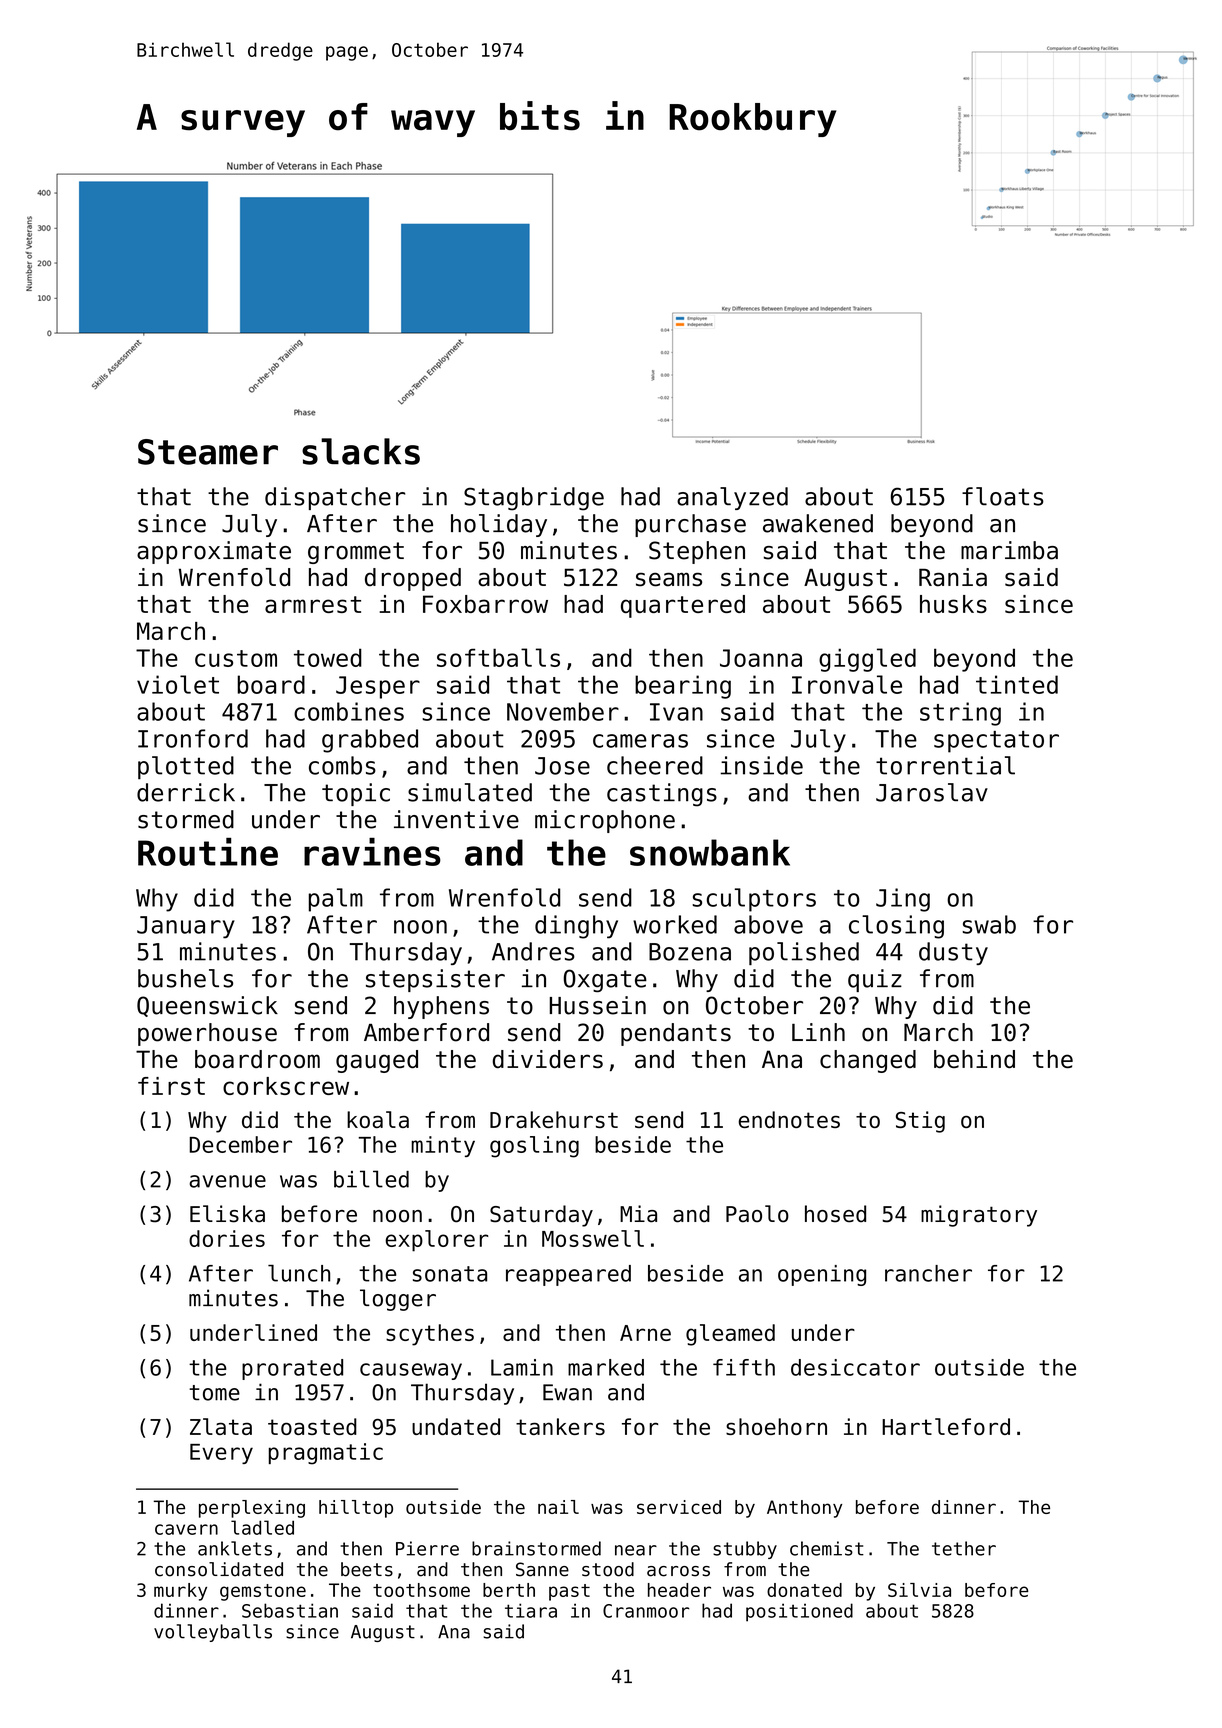  I want to click on positioned, so click(799, 1612).
